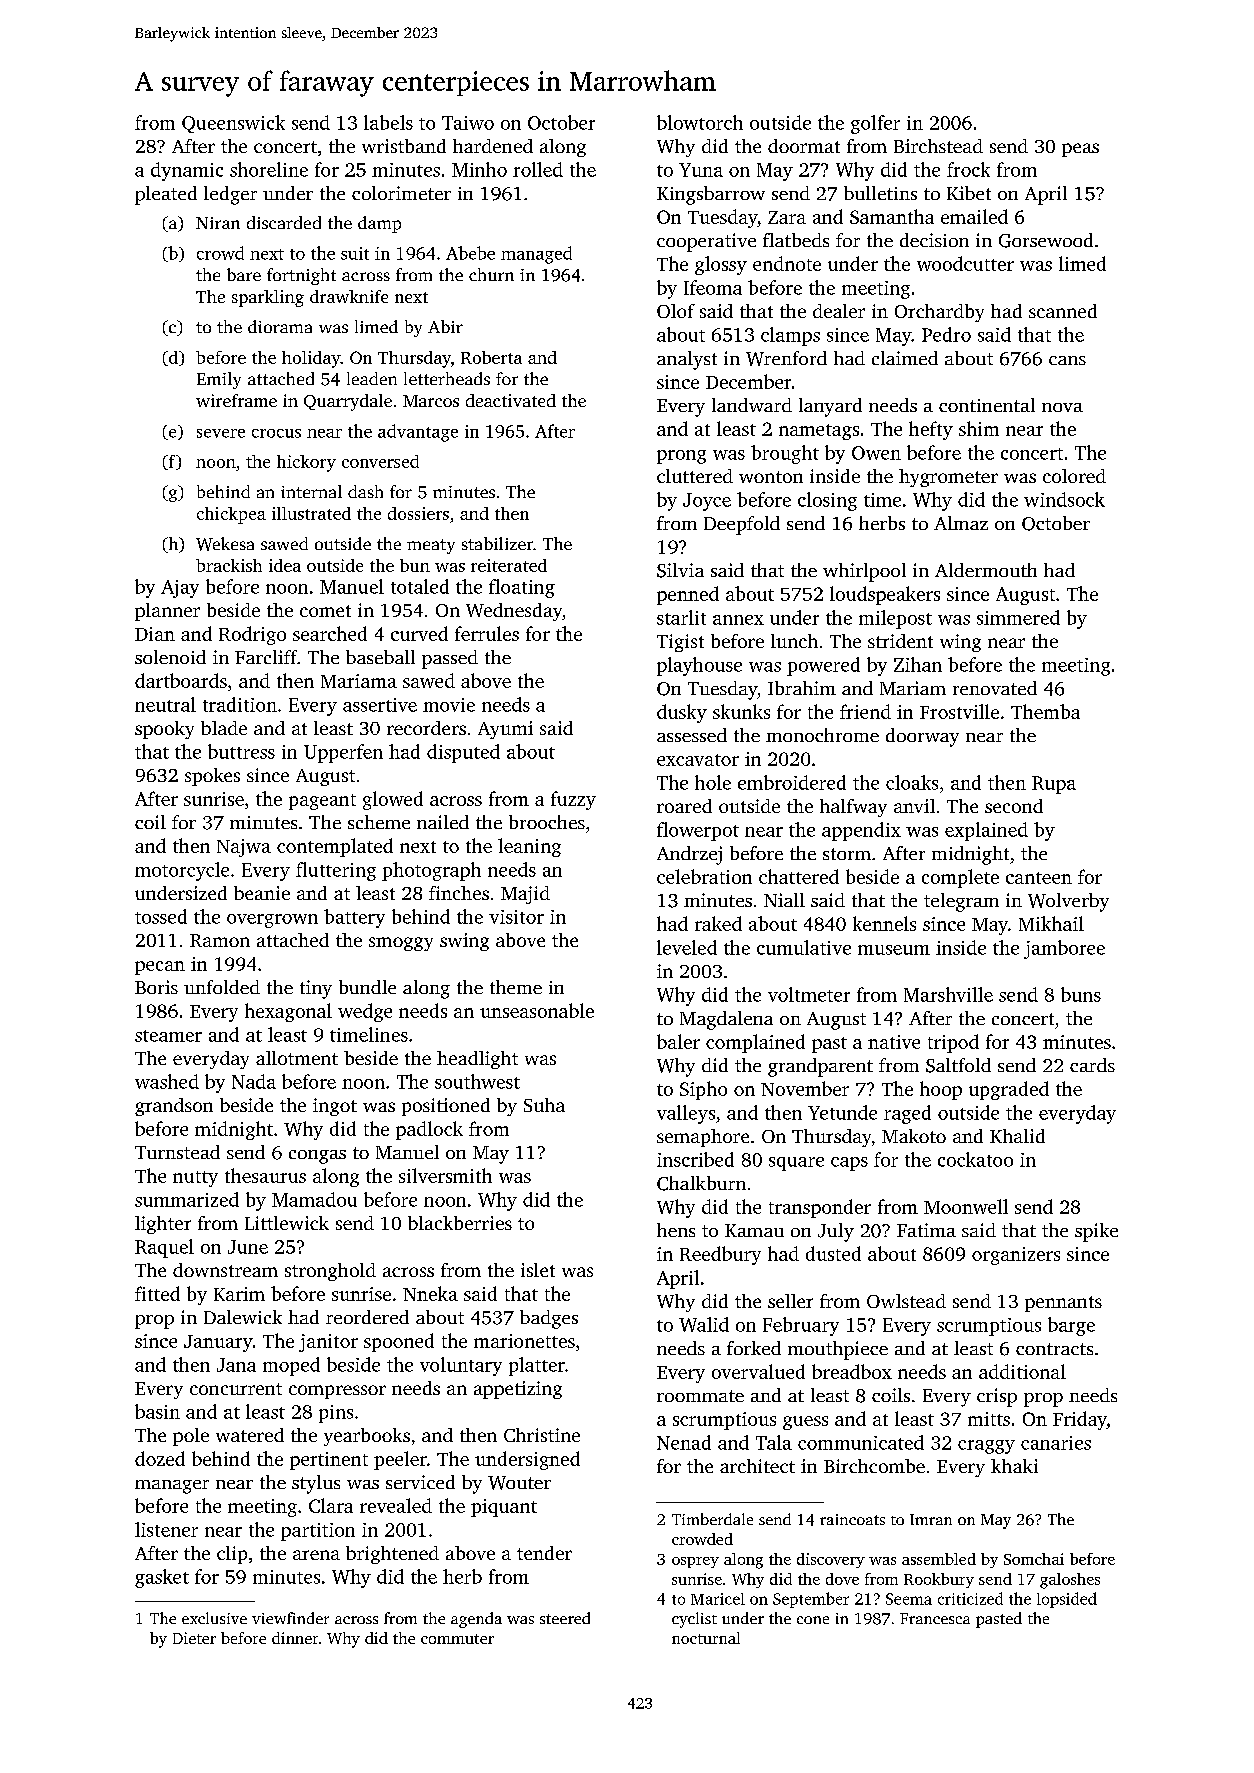 The image size is (1254, 1773). Describe the element at coordinates (1092, 1065) in the screenshot. I see `cards` at that location.
